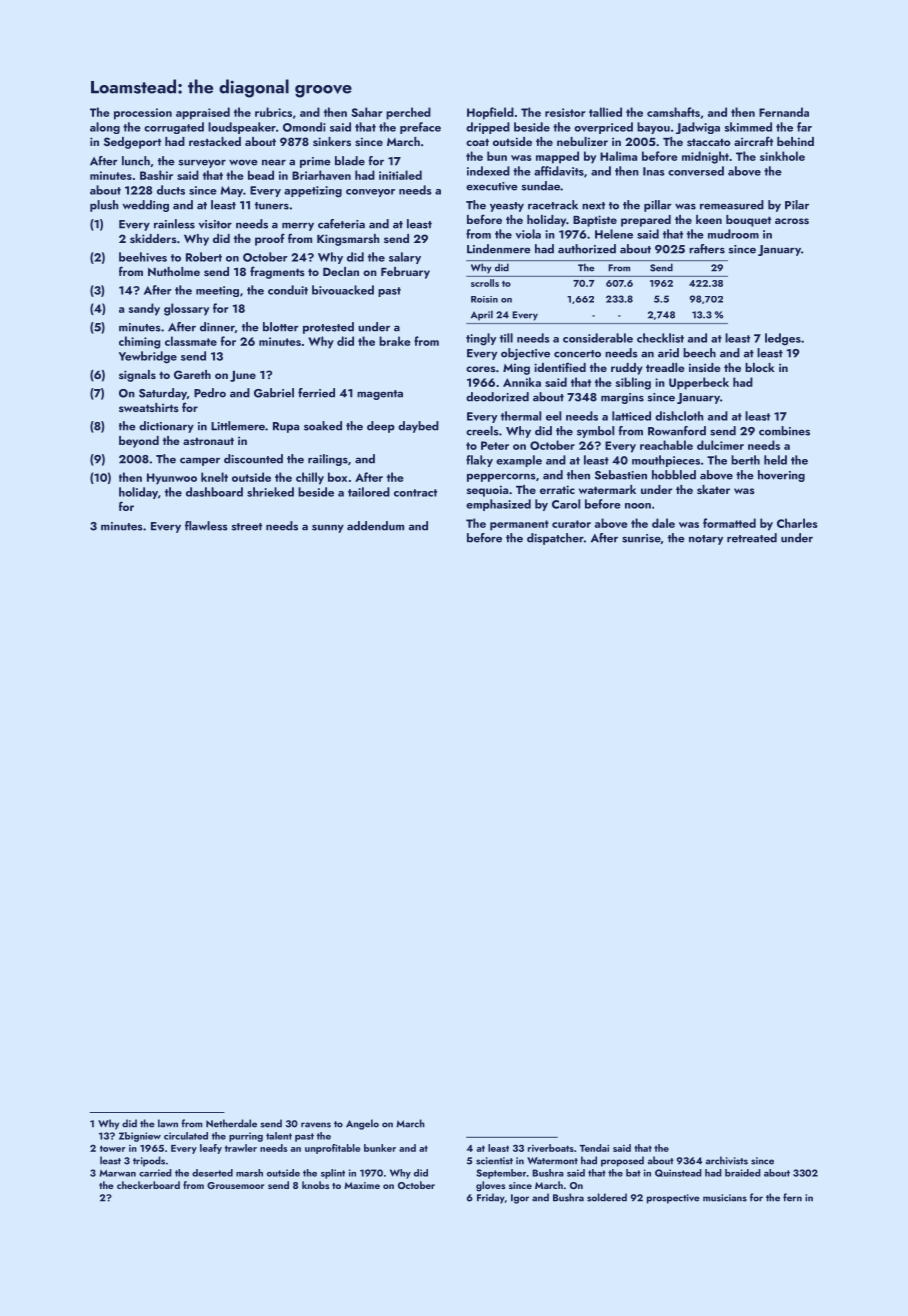 The width and height of the screenshot is (908, 1316). What do you see at coordinates (117, 1173) in the screenshot?
I see `Marwan` at bounding box center [117, 1173].
